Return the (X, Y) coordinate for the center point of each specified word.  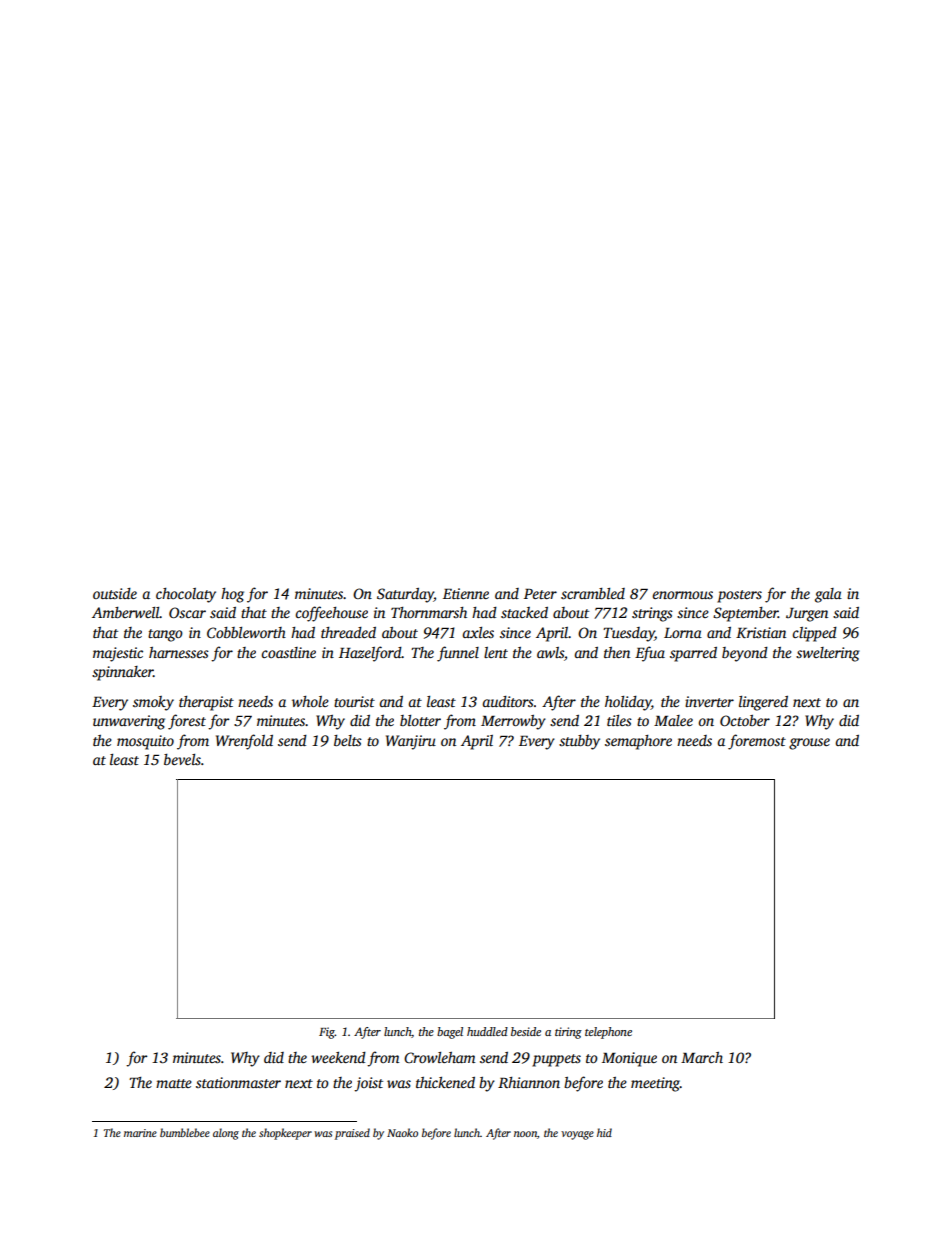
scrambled (593, 593)
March (702, 1057)
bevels (182, 759)
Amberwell (126, 612)
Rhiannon (529, 1082)
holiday (628, 703)
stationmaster (238, 1082)
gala (828, 595)
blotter (420, 720)
